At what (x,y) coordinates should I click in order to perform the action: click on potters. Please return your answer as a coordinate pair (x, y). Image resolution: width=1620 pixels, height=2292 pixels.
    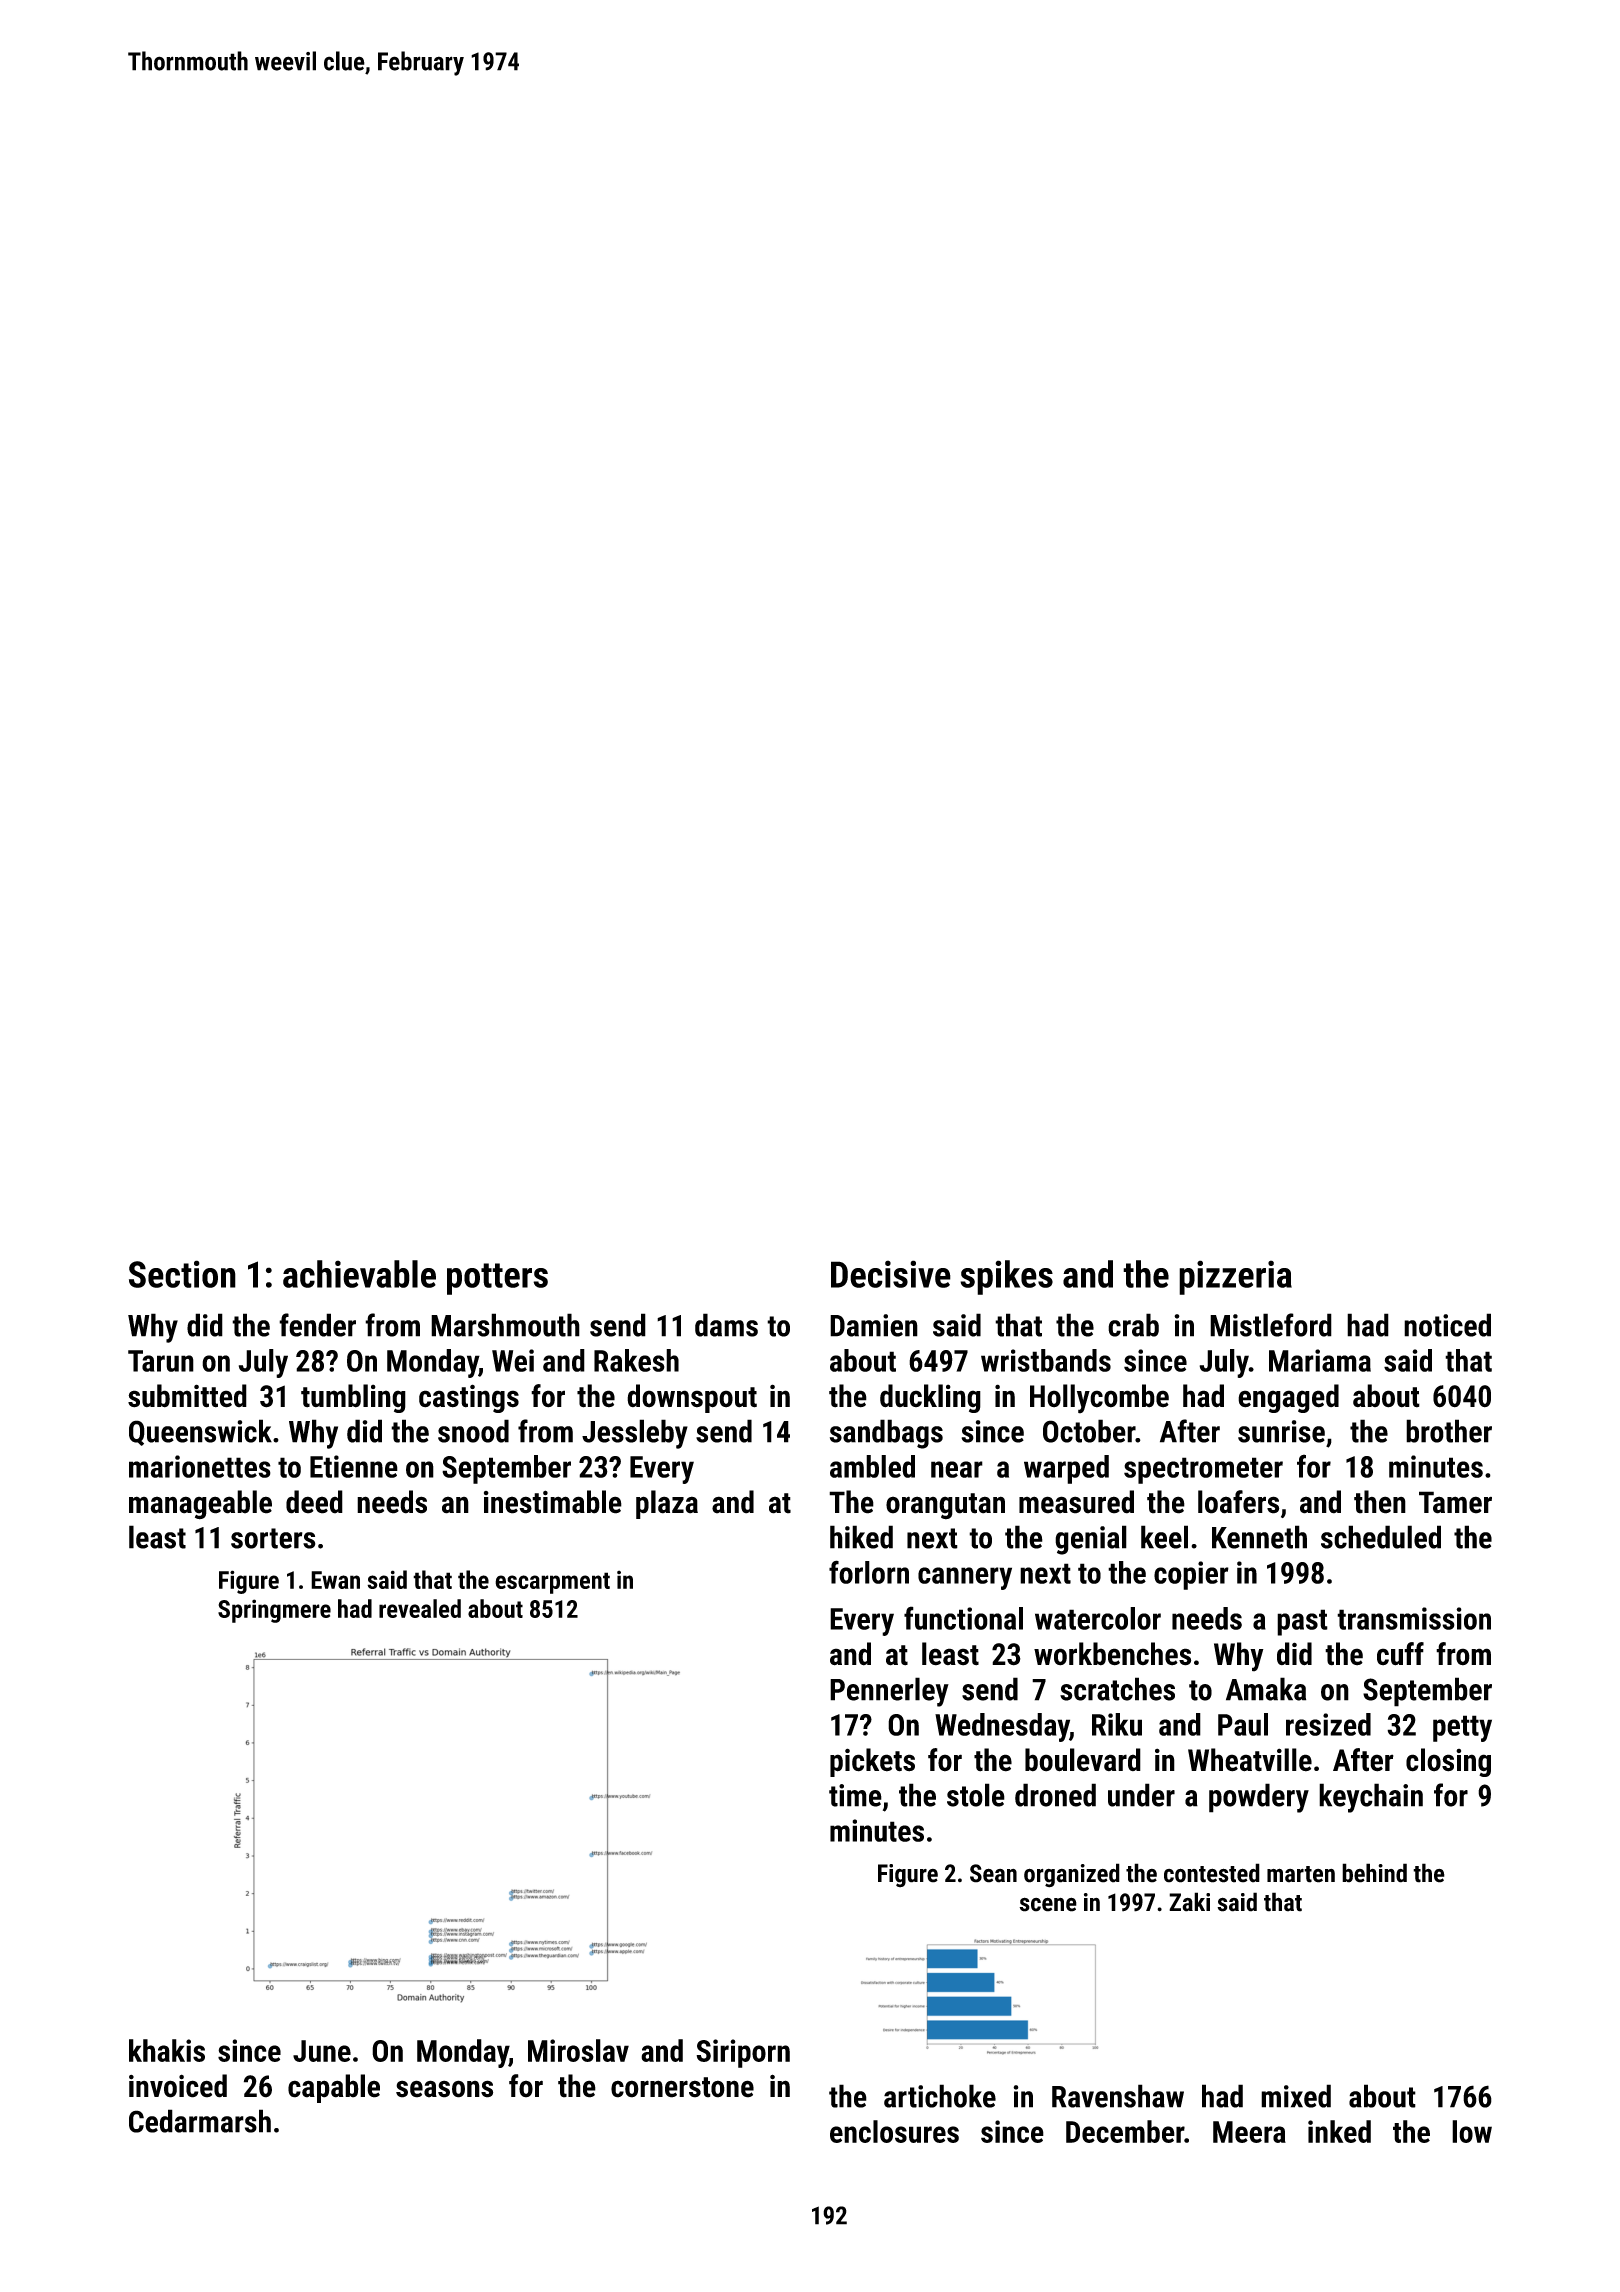
    Looking at the image, I should click on (497, 1279).
